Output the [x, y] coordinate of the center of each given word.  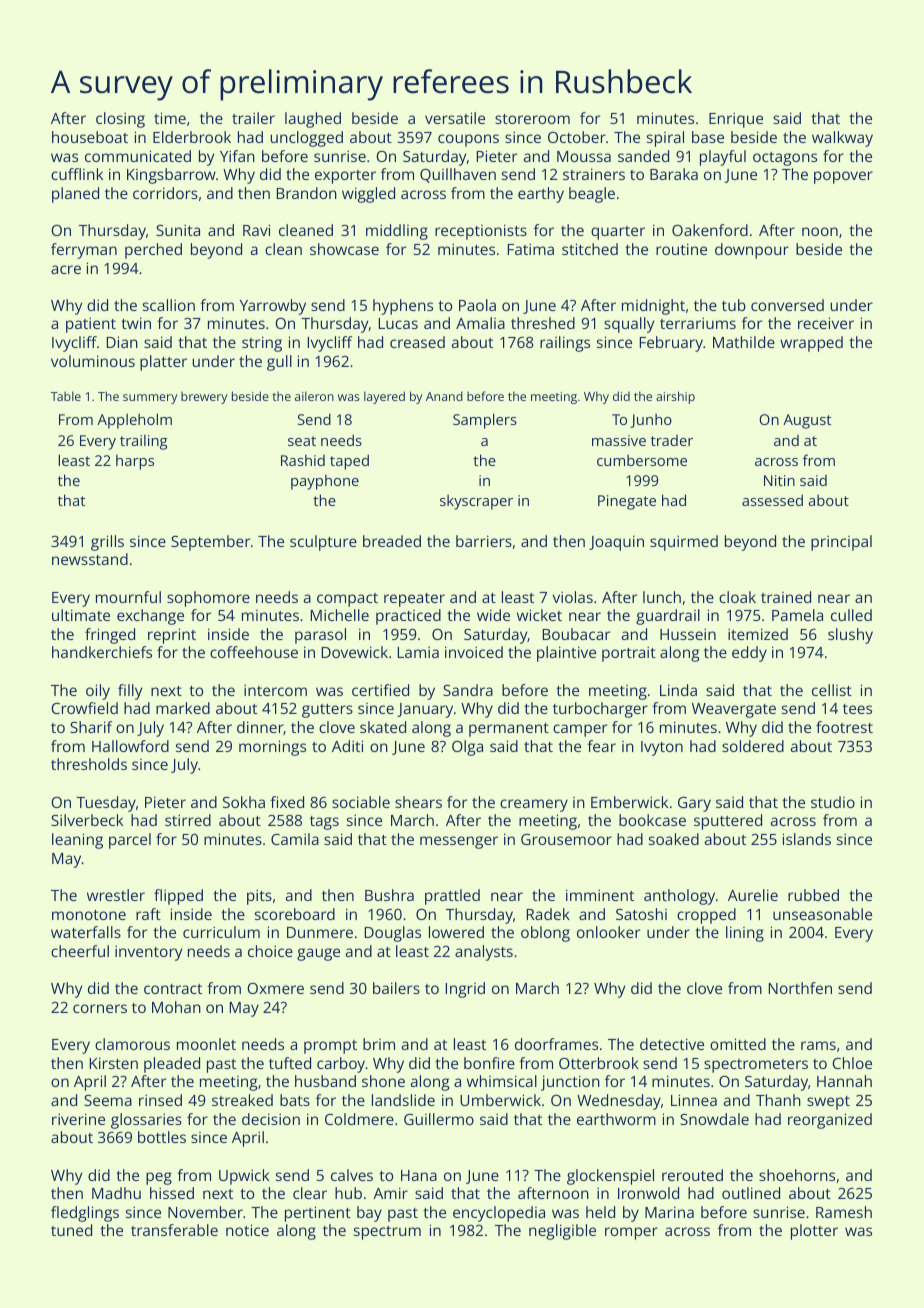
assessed [772, 500]
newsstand [90, 559]
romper [631, 1233]
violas [573, 597]
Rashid [303, 460]
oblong [545, 934]
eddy [749, 654]
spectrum [387, 1233]
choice [270, 951]
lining [745, 934]
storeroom [532, 119]
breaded [392, 541]
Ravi [256, 230]
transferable [174, 1230]
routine [681, 249]
